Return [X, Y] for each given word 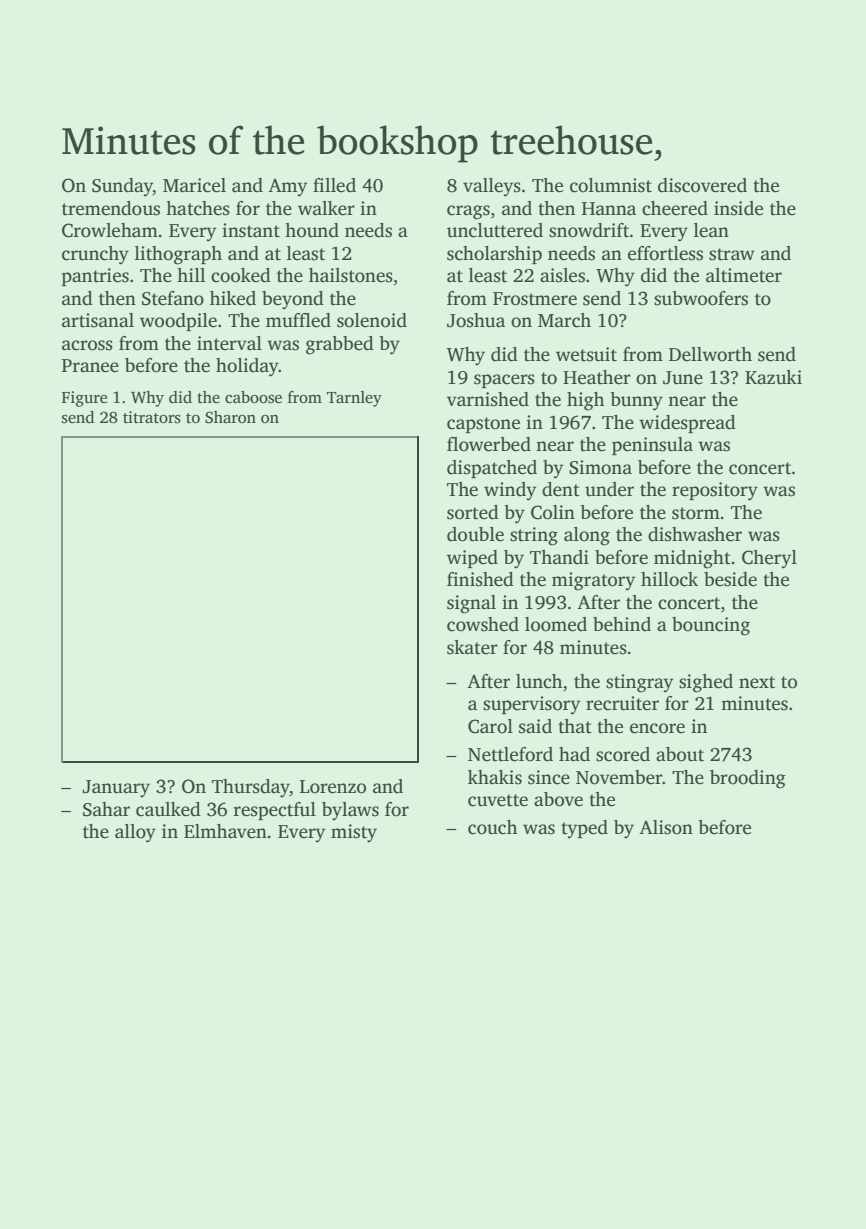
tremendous [111, 208]
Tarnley [354, 399]
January [116, 789]
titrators [152, 417]
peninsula [652, 446]
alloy [135, 833]
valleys [492, 187]
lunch [539, 681]
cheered [675, 208]
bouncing [711, 626]
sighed [706, 683]
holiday [247, 367]
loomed [556, 624]
